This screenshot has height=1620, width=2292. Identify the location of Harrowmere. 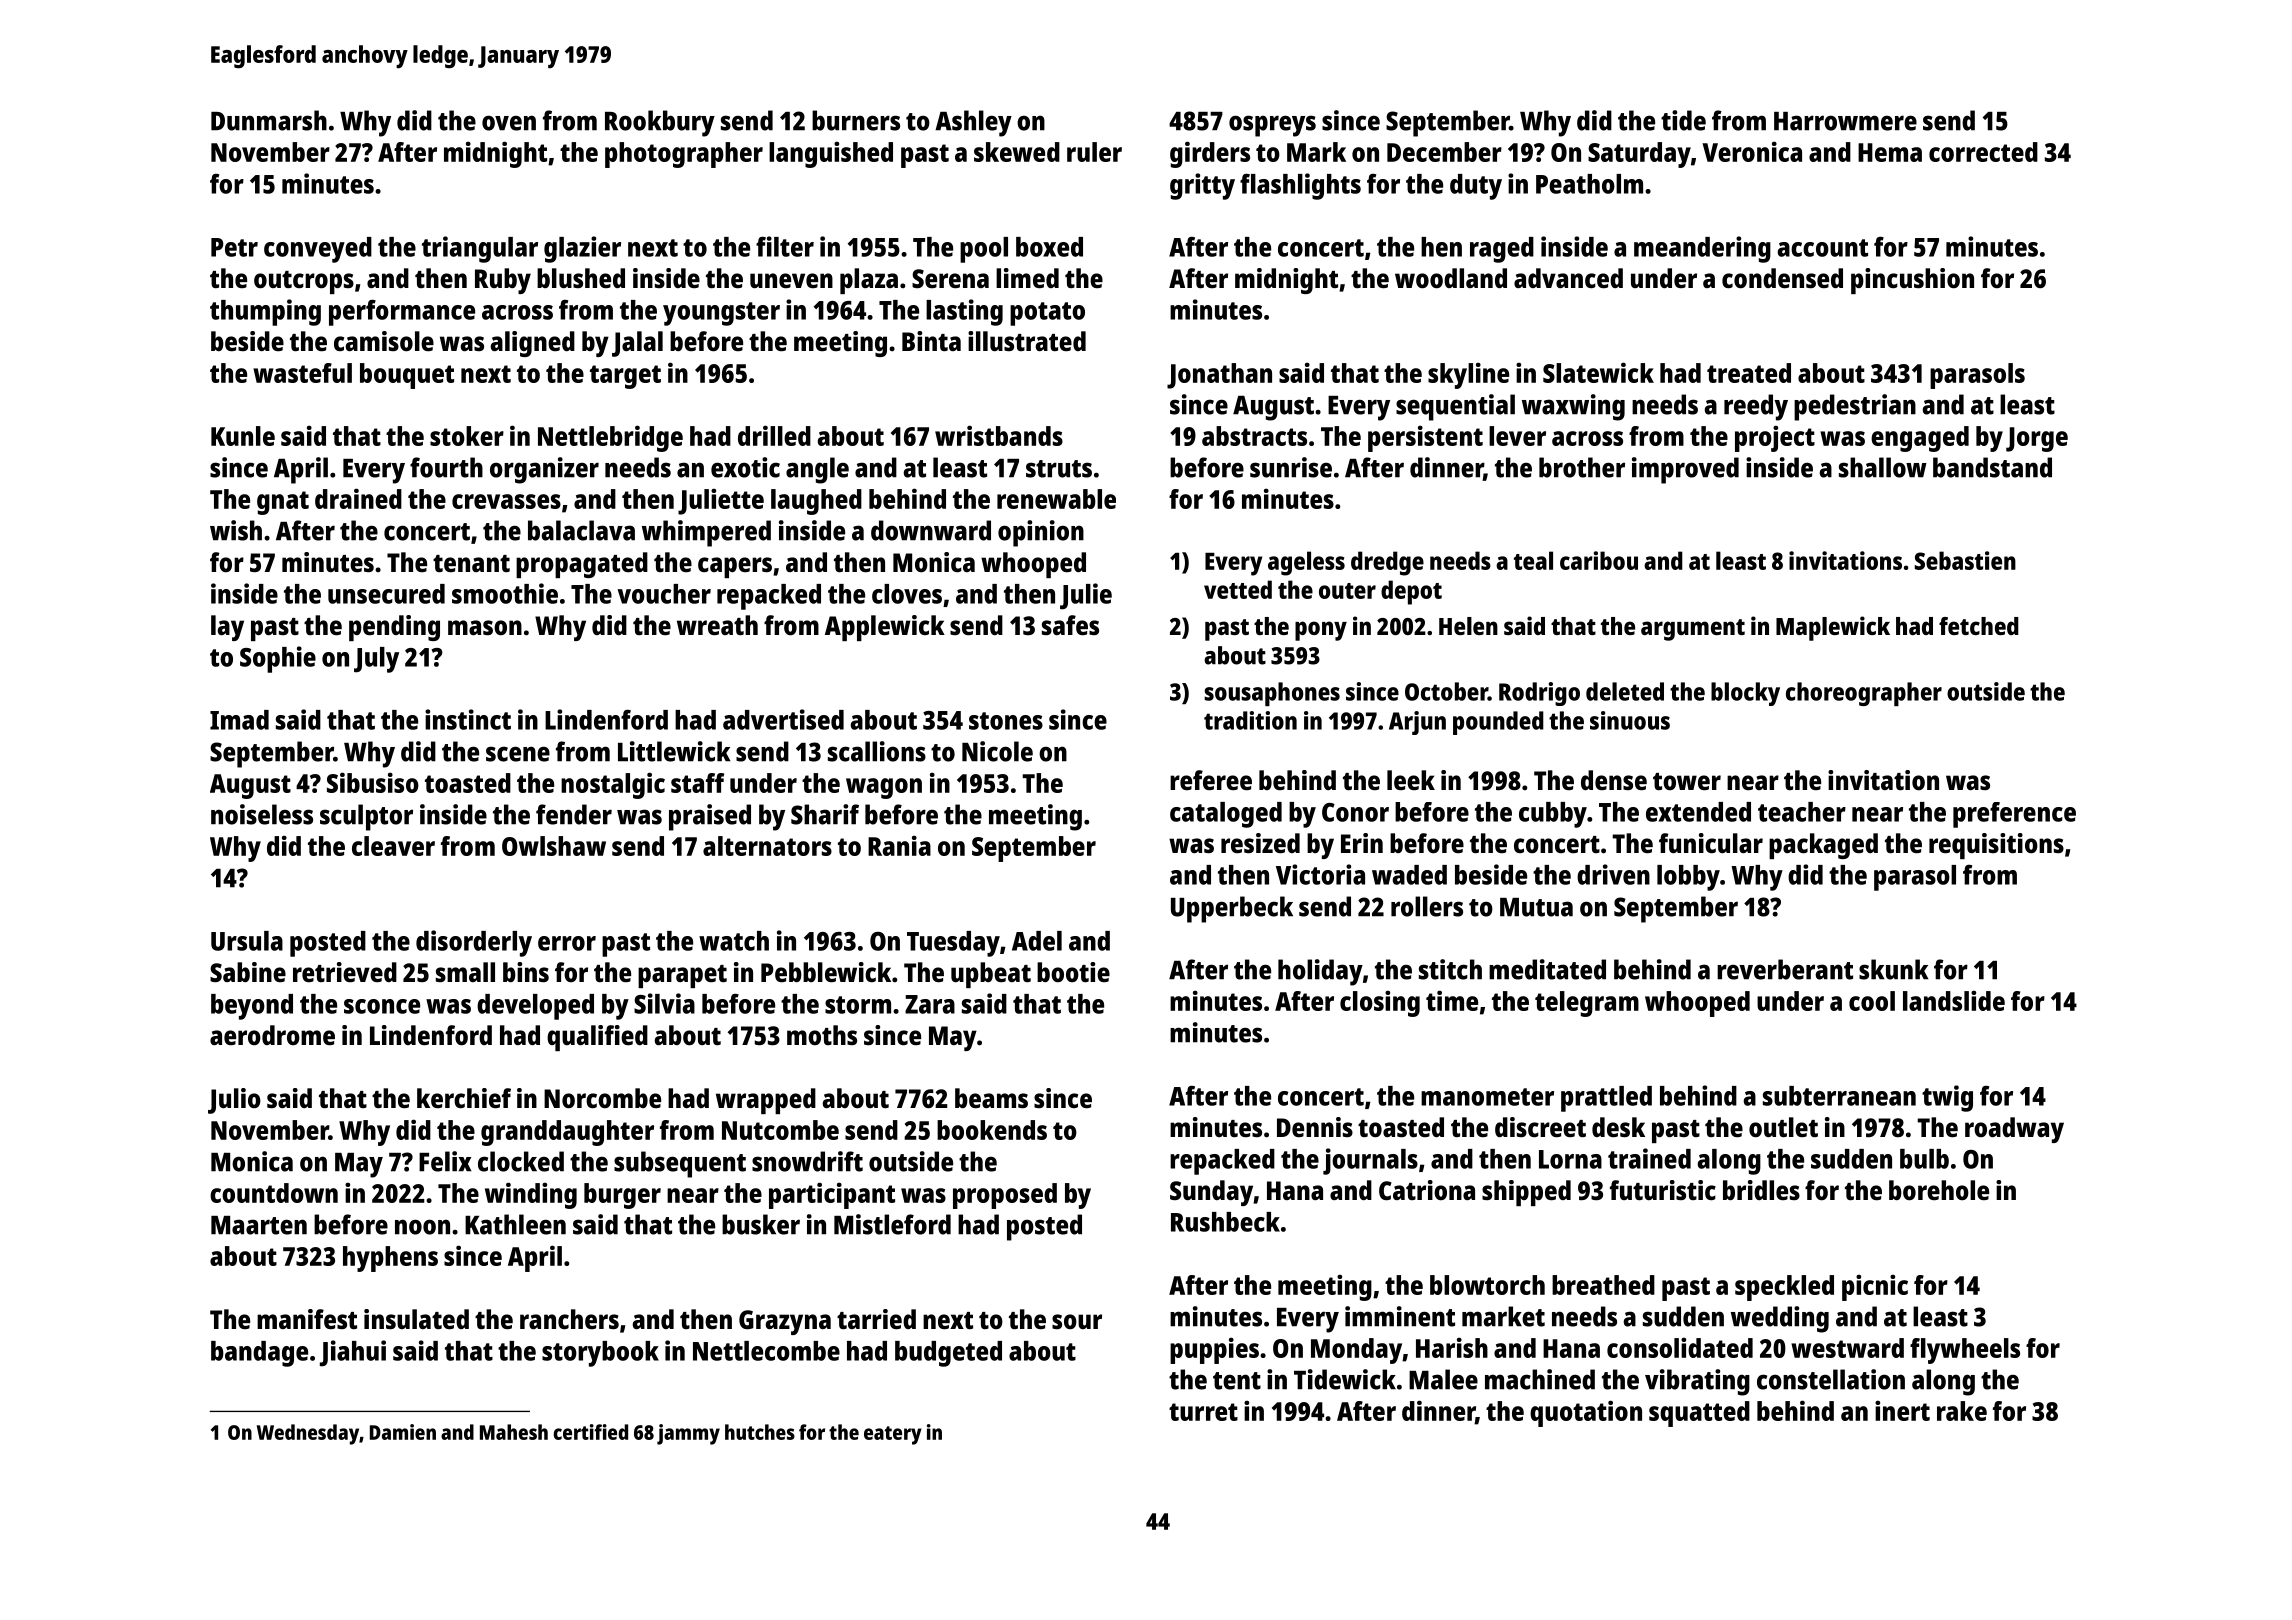
(1845, 121).
